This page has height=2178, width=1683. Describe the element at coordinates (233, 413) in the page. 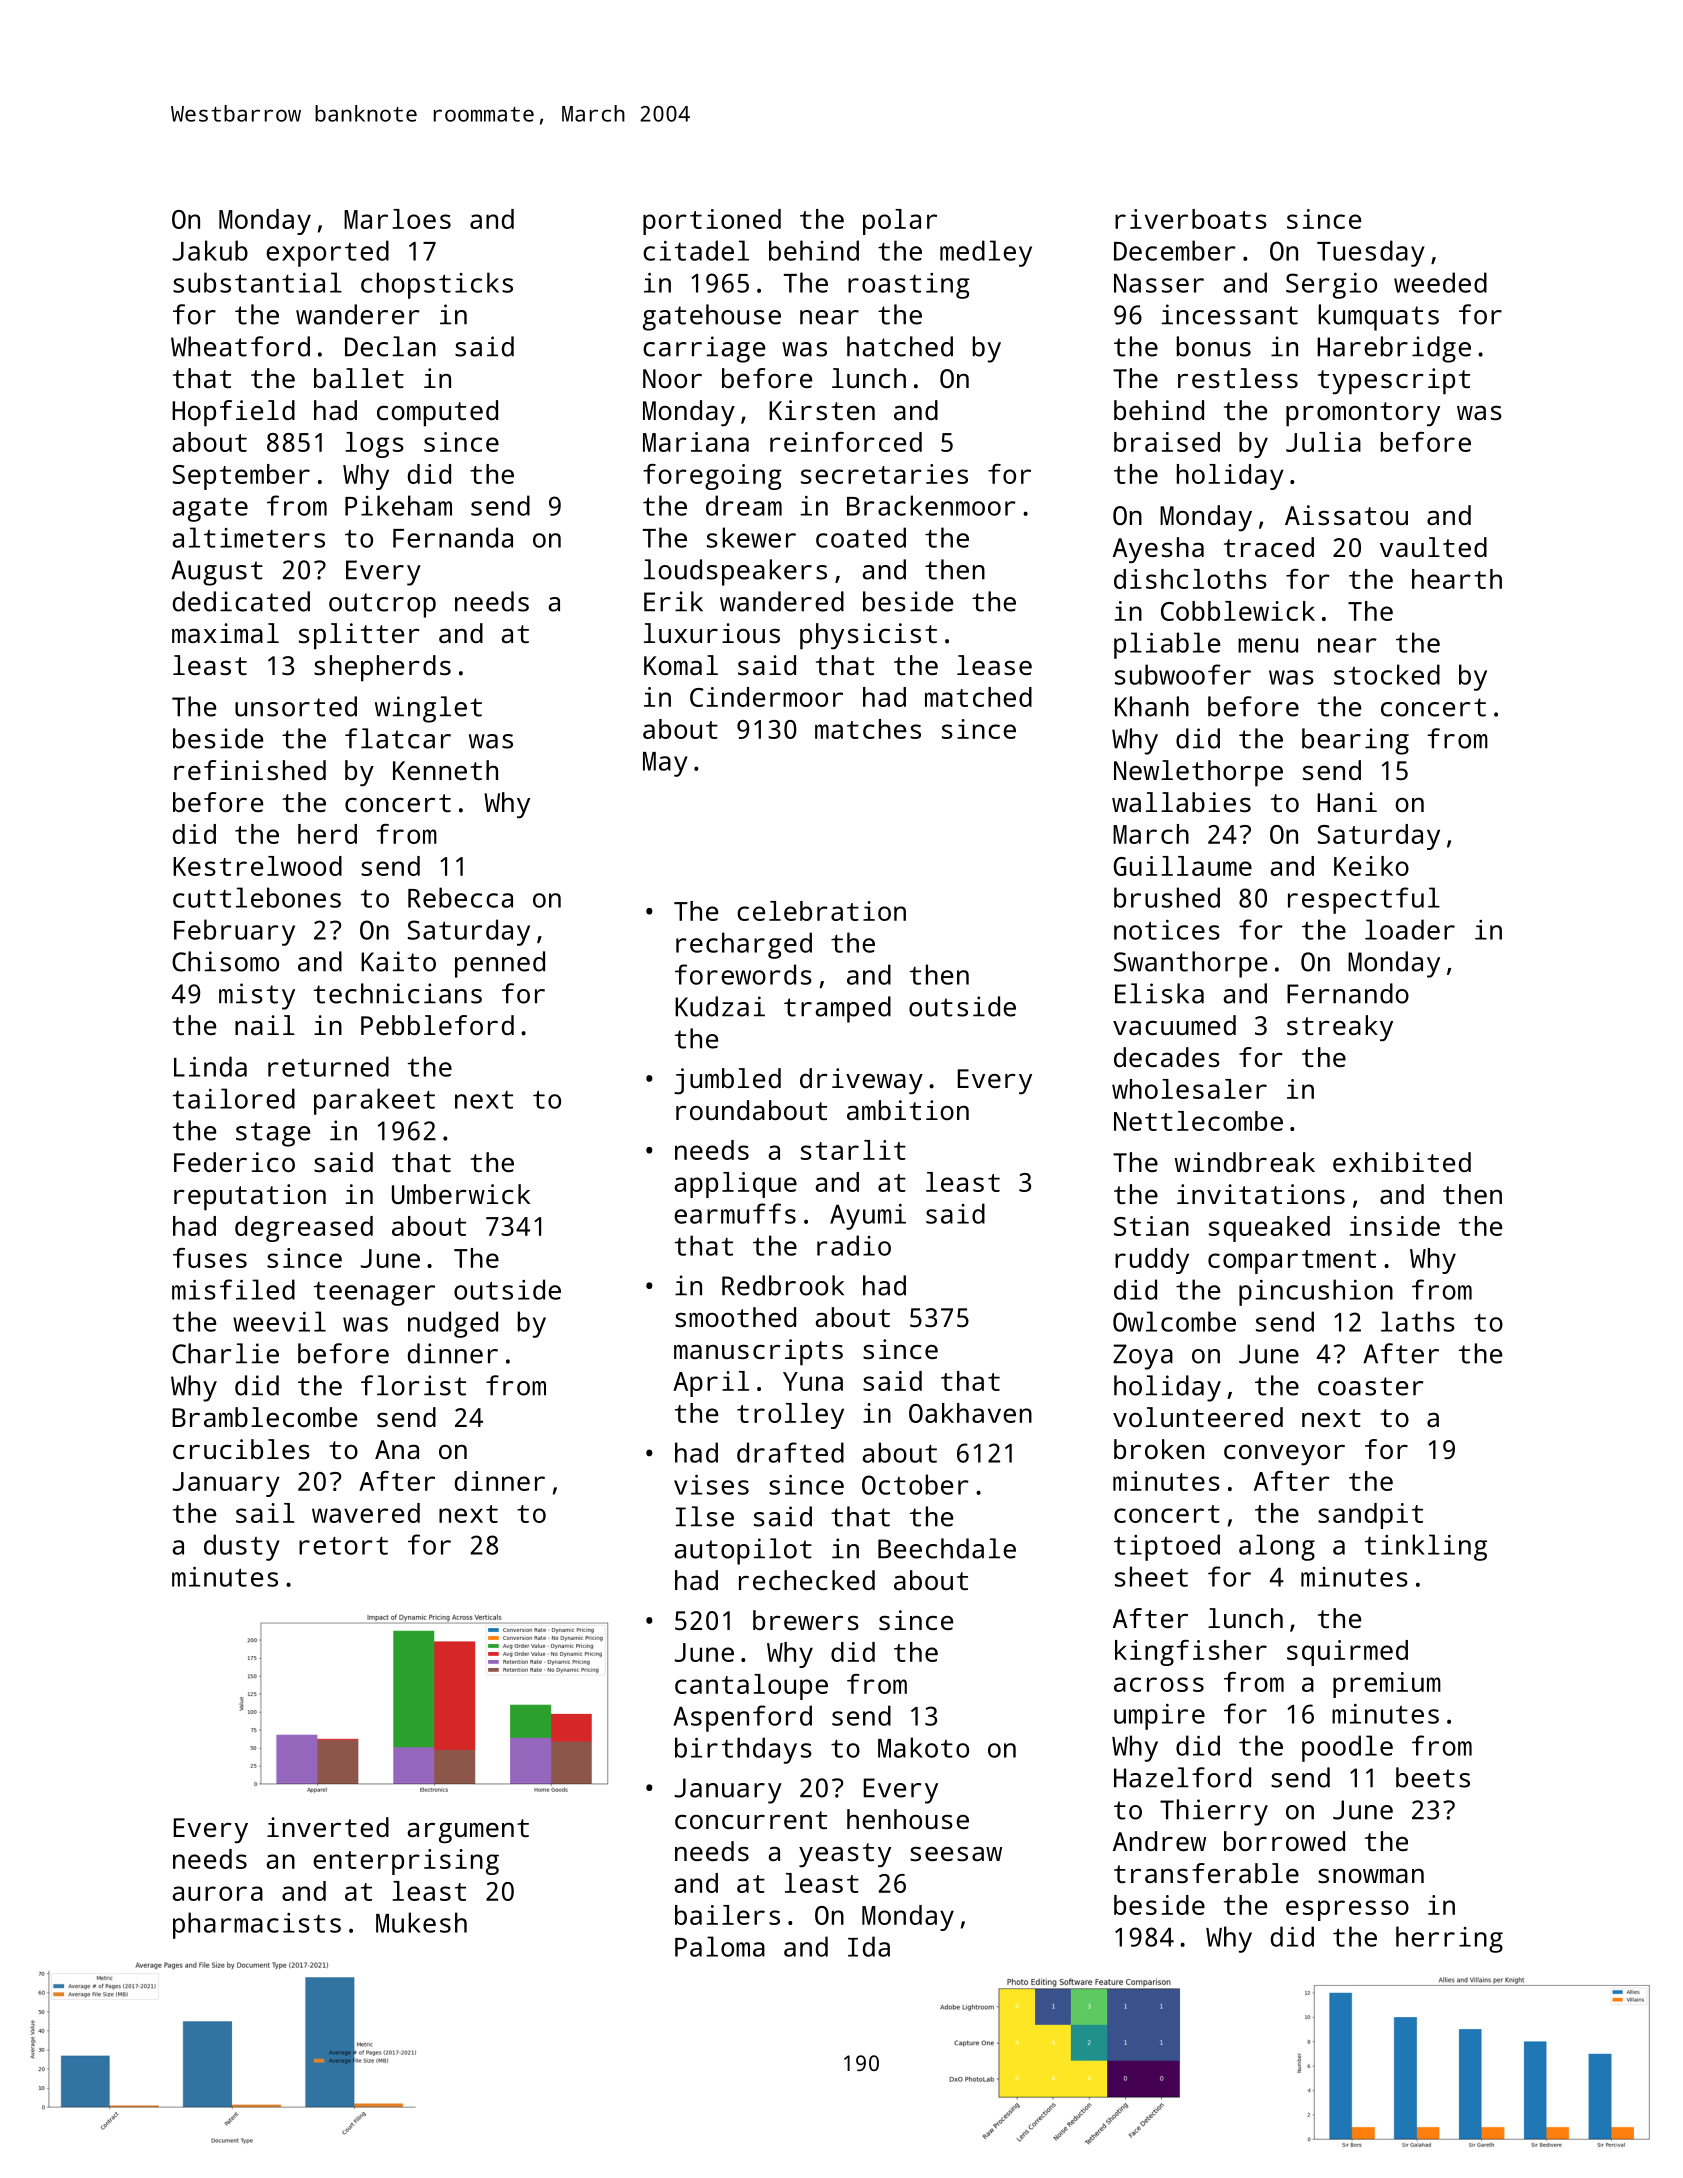

I see `Hopfield` at that location.
